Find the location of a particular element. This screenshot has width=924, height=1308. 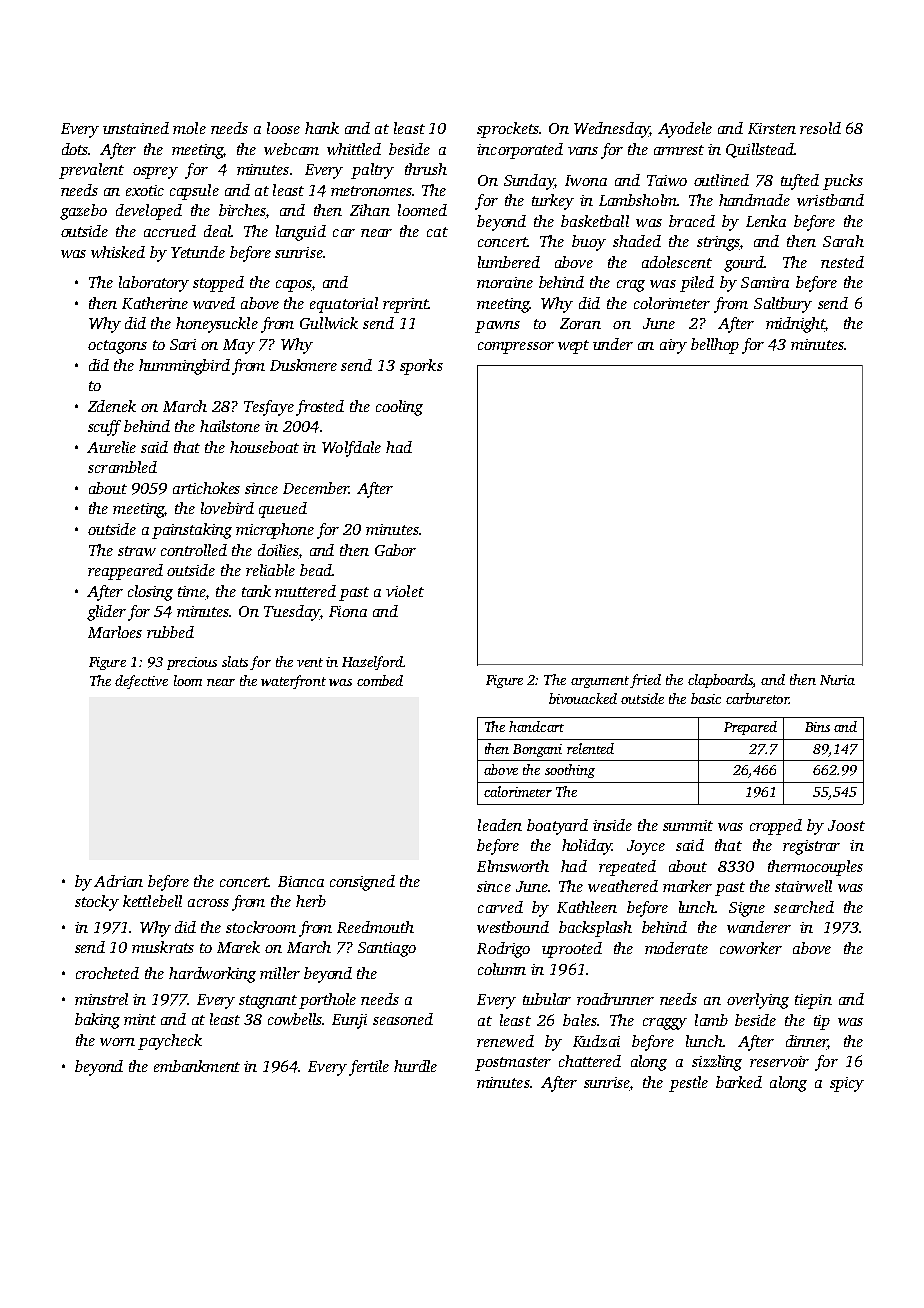

hurdle is located at coordinates (415, 1066).
